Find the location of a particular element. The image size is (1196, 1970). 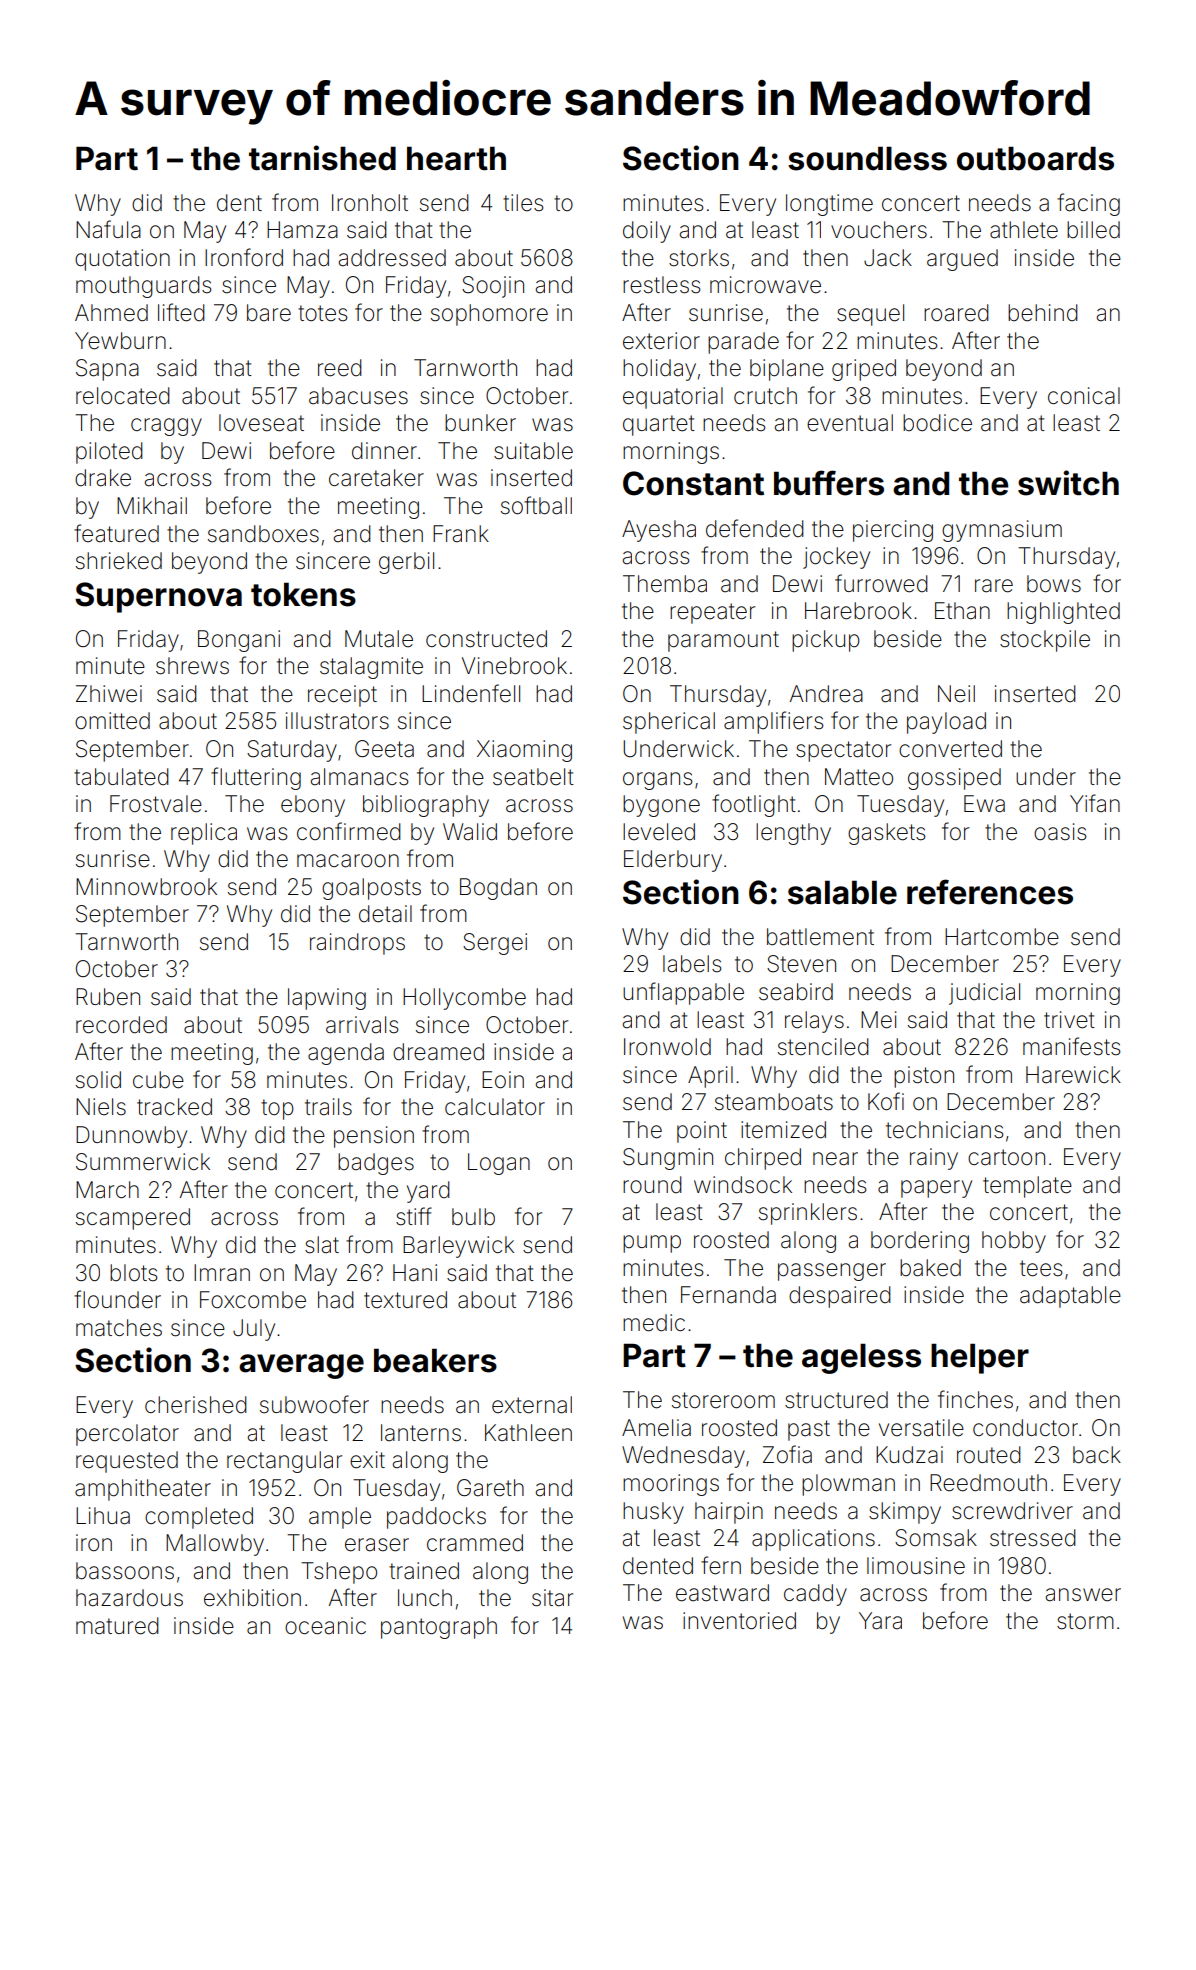

stockpile is located at coordinates (1045, 641).
